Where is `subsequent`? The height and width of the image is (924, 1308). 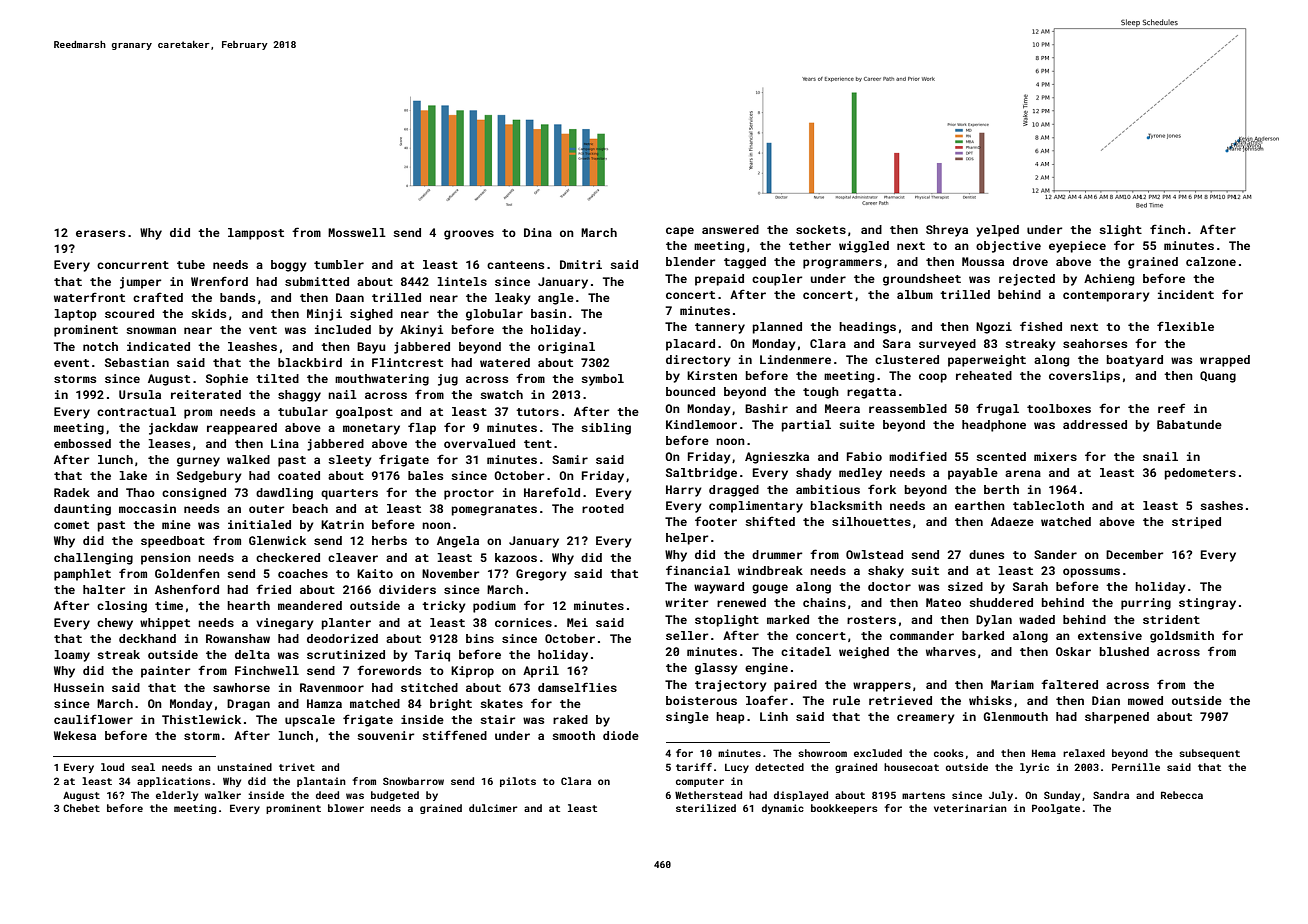
subsequent is located at coordinates (1209, 754).
